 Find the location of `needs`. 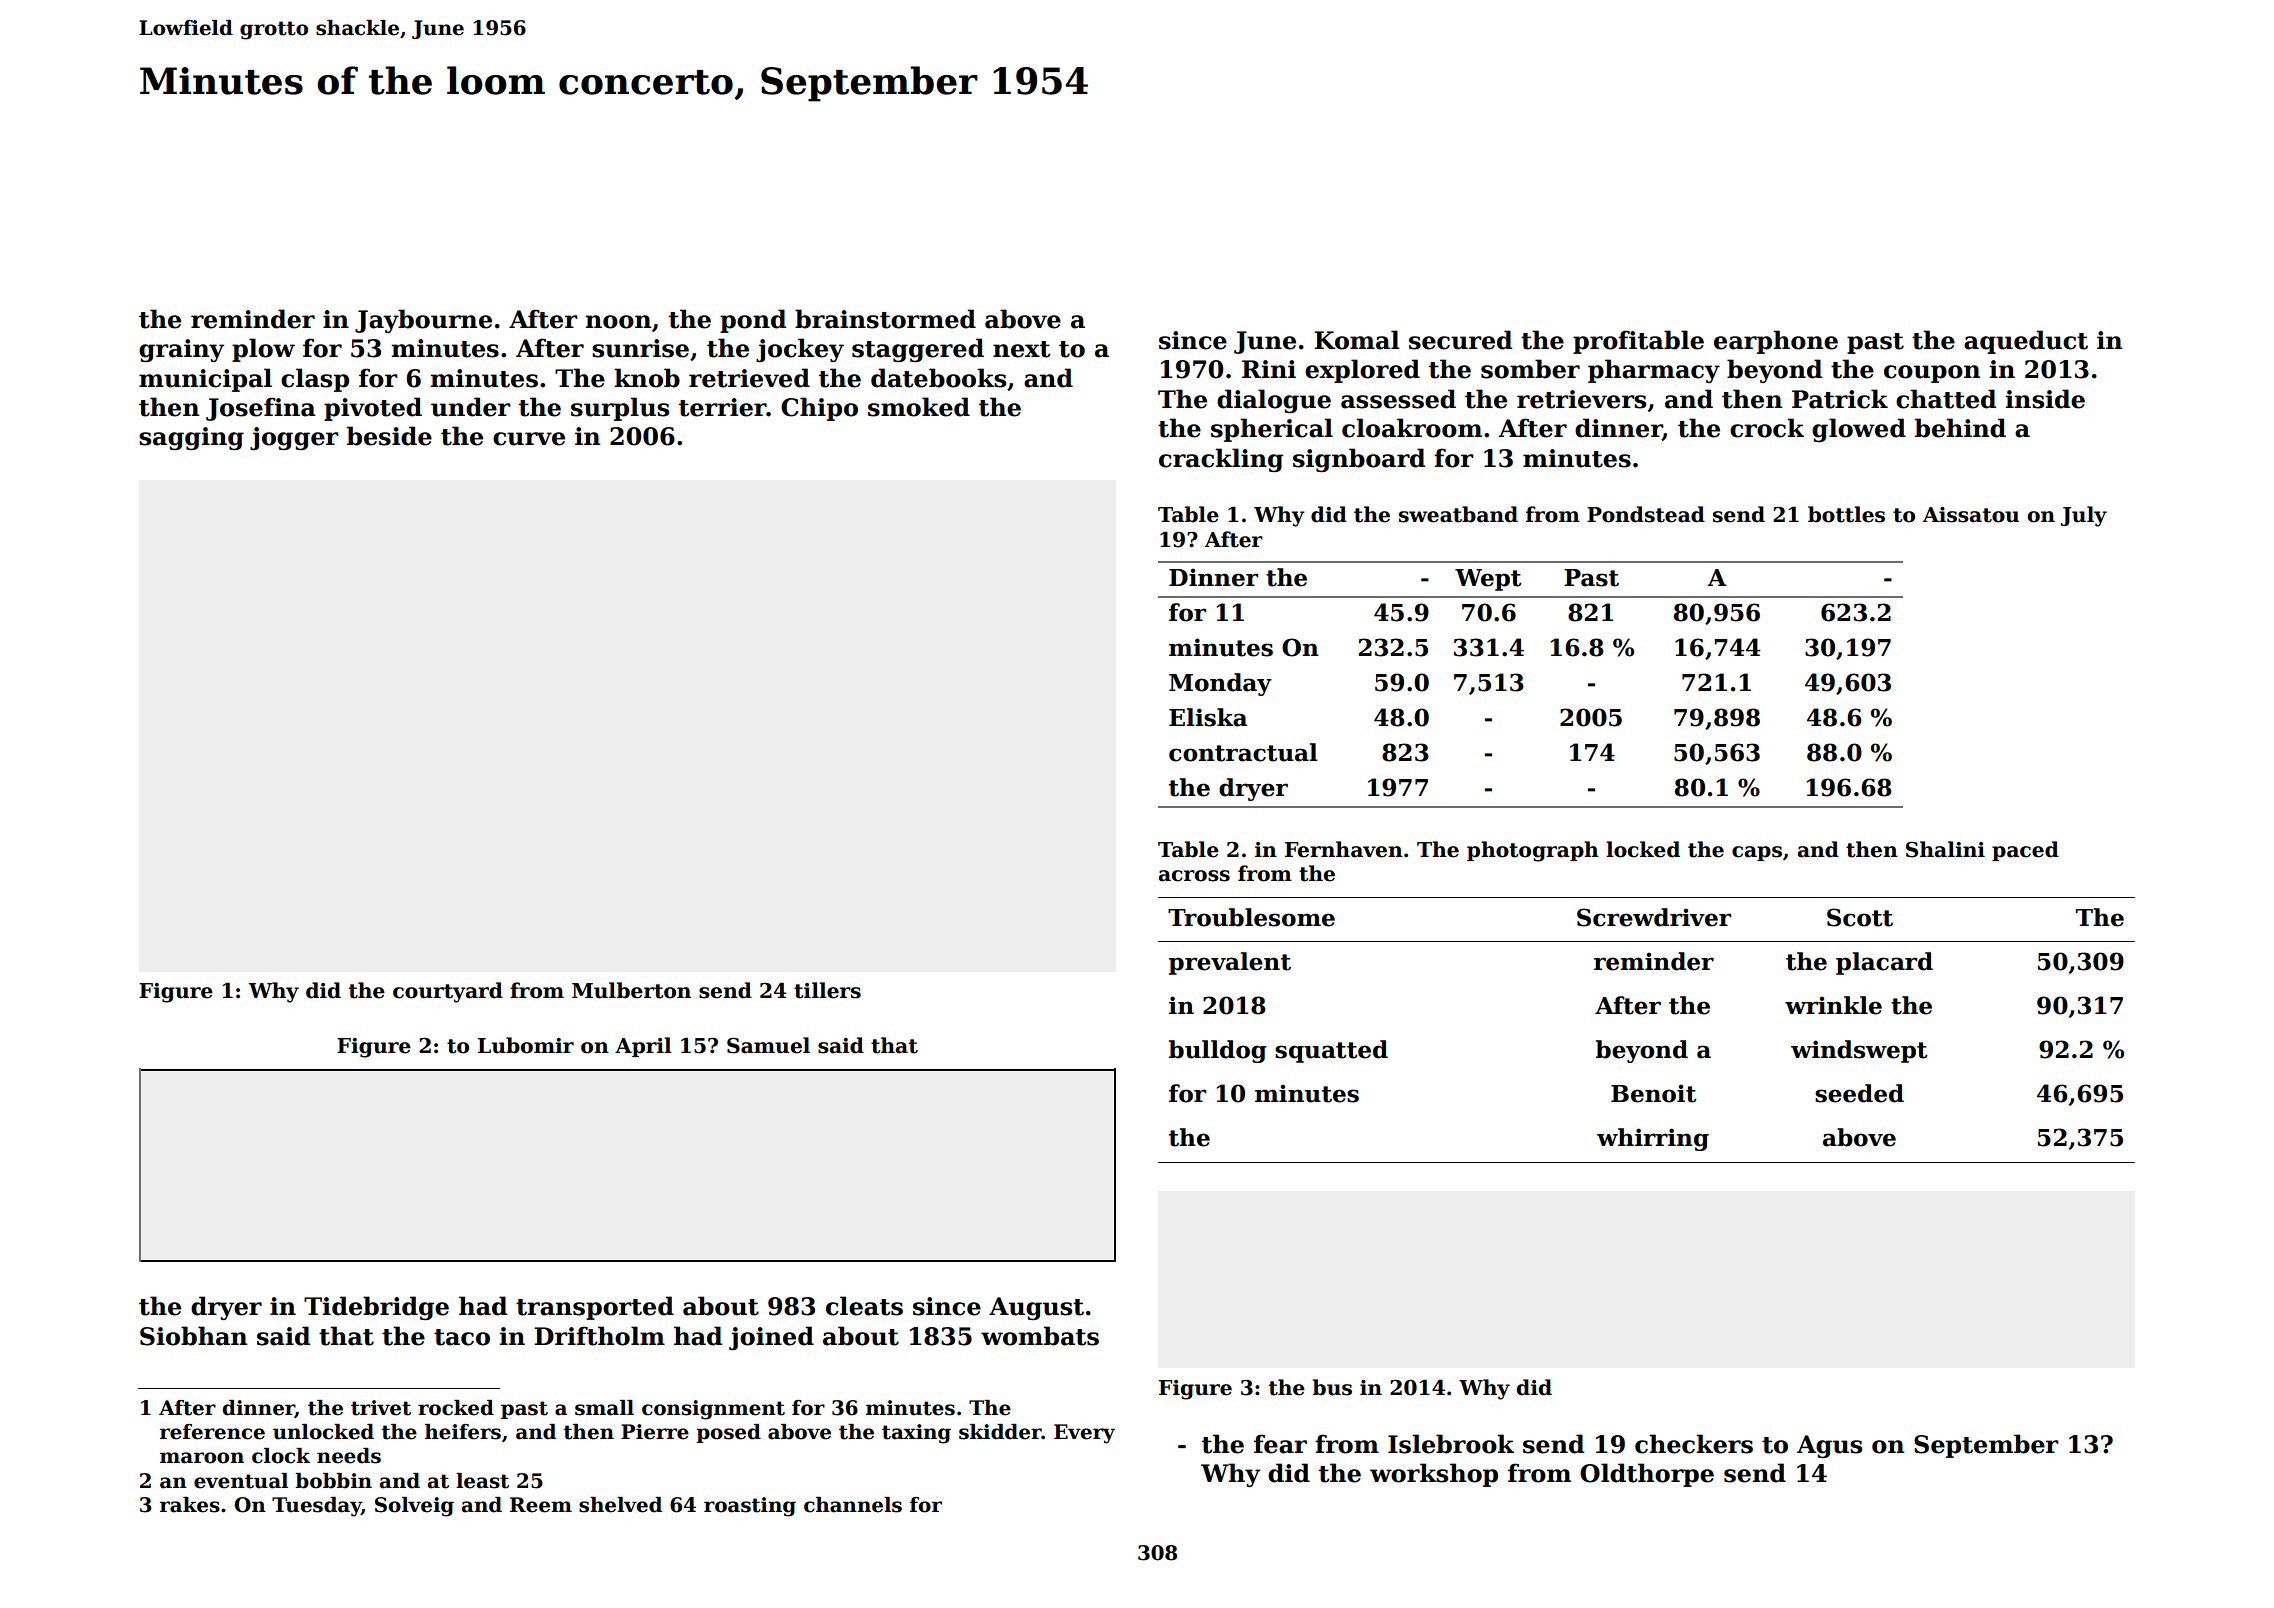

needs is located at coordinates (349, 1456).
